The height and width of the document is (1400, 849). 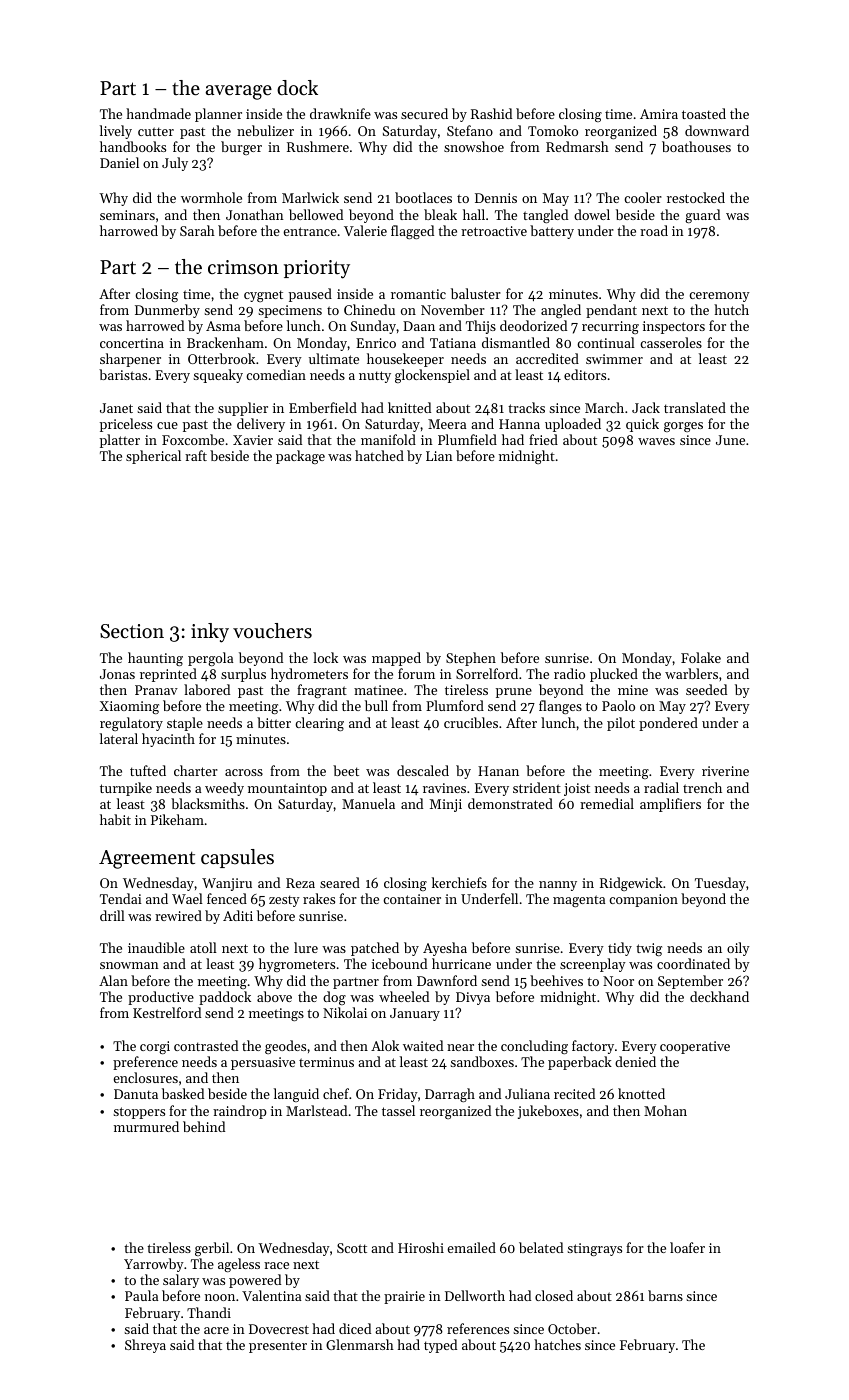 I want to click on Shreya, so click(x=145, y=1346).
